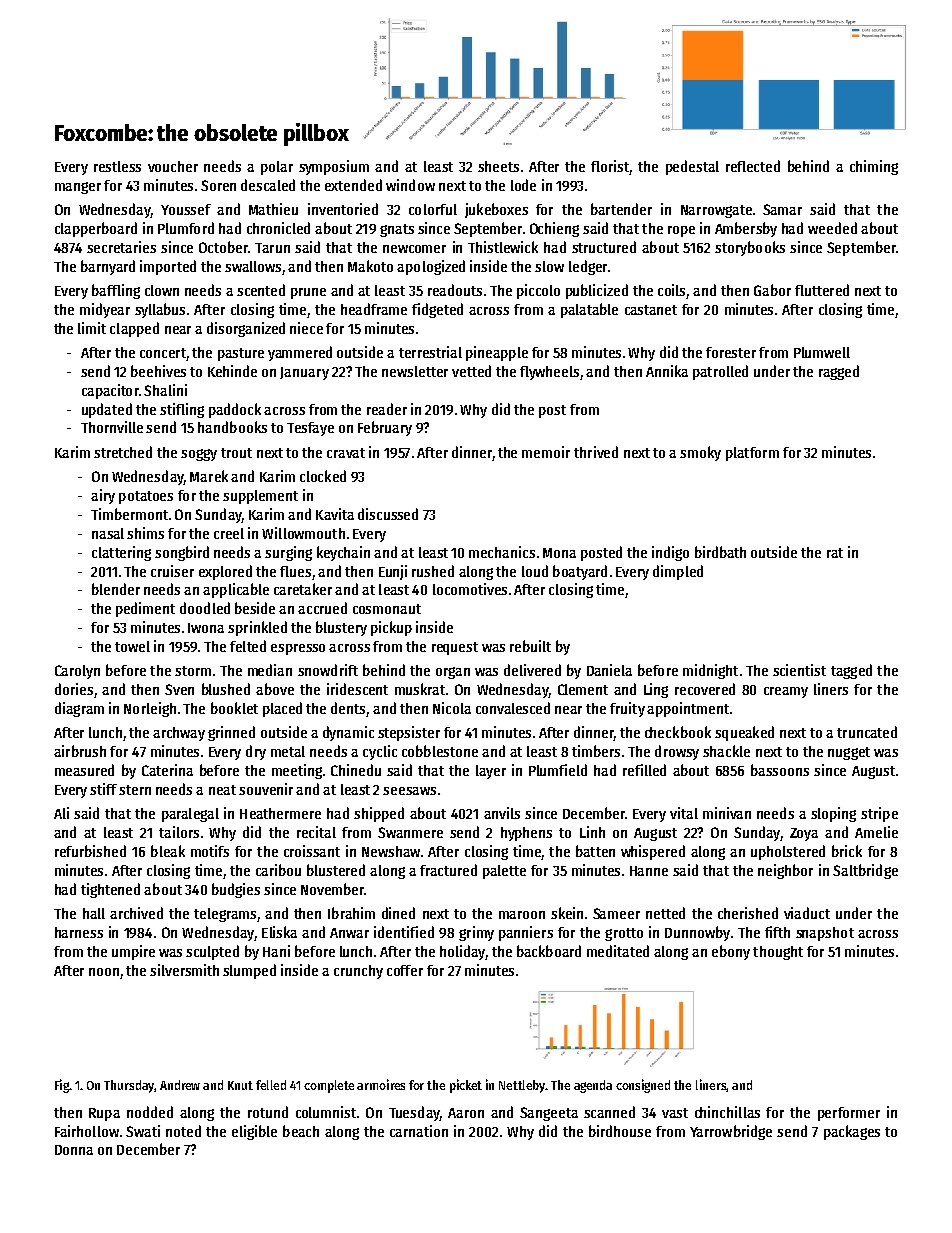 This document has width=952, height=1233. What do you see at coordinates (498, 166) in the document?
I see `sheets` at bounding box center [498, 166].
